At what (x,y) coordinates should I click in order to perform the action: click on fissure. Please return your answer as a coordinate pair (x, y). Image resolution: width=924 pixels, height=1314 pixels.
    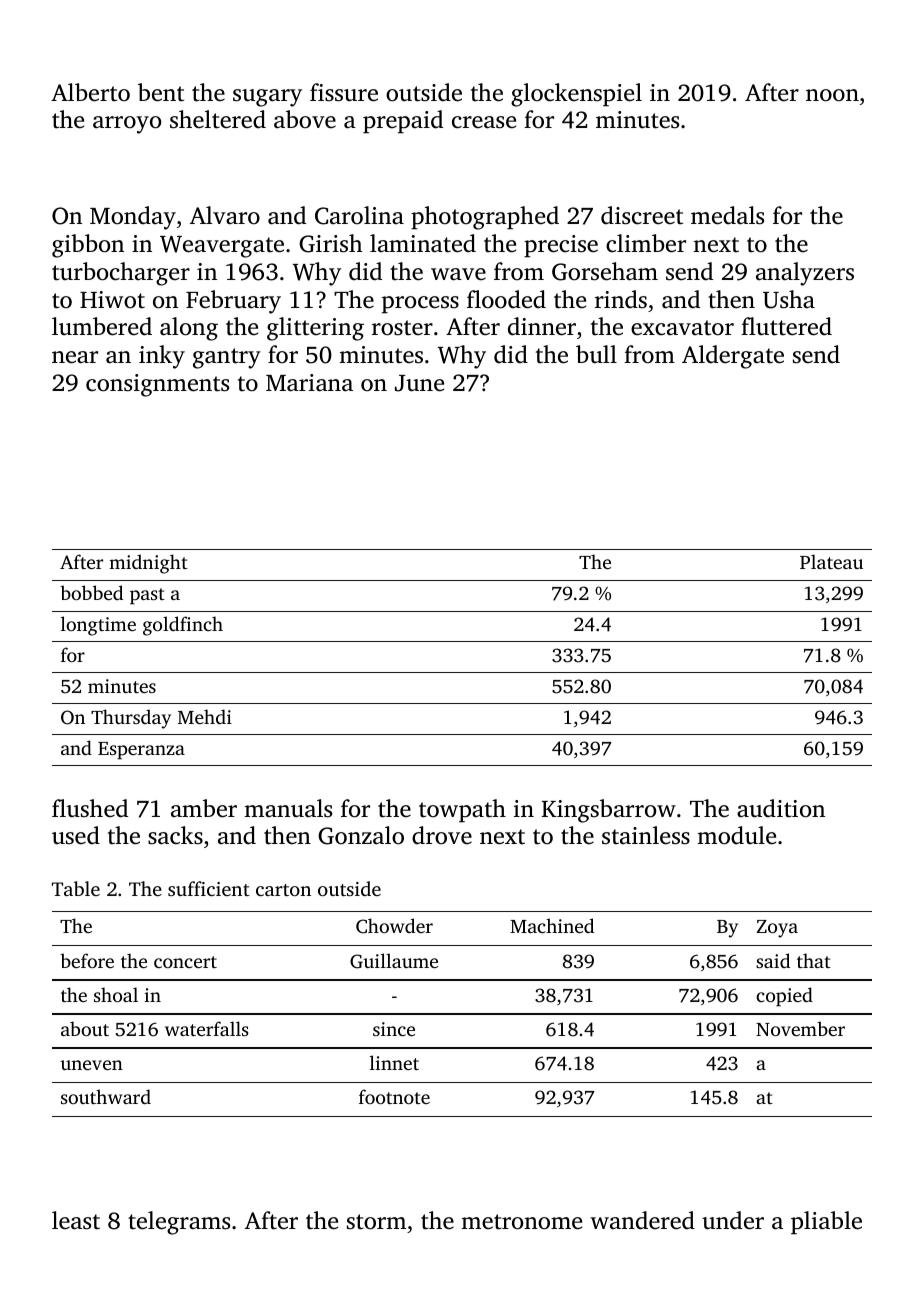
    Looking at the image, I should click on (344, 92).
